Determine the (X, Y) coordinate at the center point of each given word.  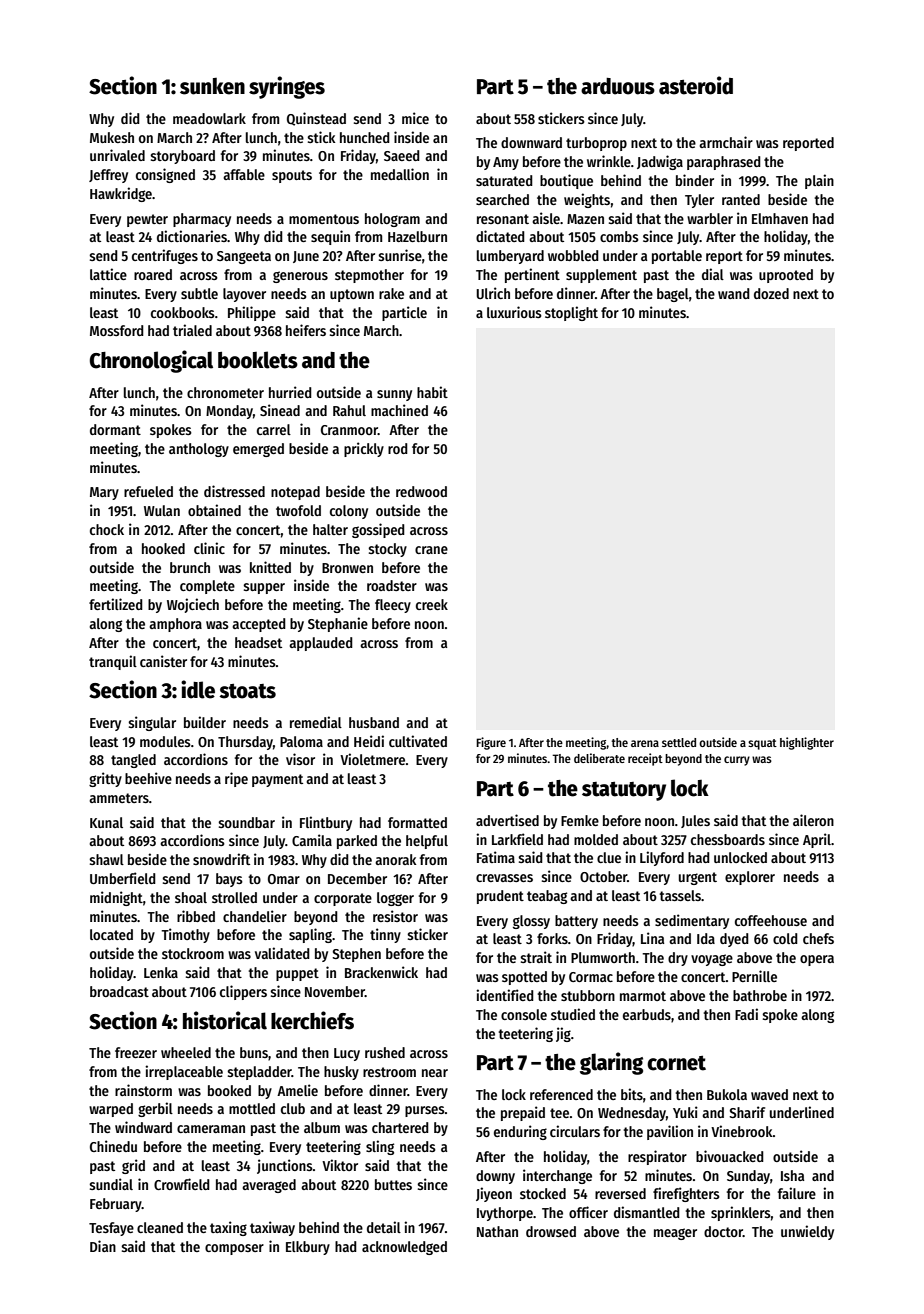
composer (234, 1249)
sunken (212, 86)
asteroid (696, 85)
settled (679, 742)
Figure (491, 743)
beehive (148, 778)
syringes (287, 87)
